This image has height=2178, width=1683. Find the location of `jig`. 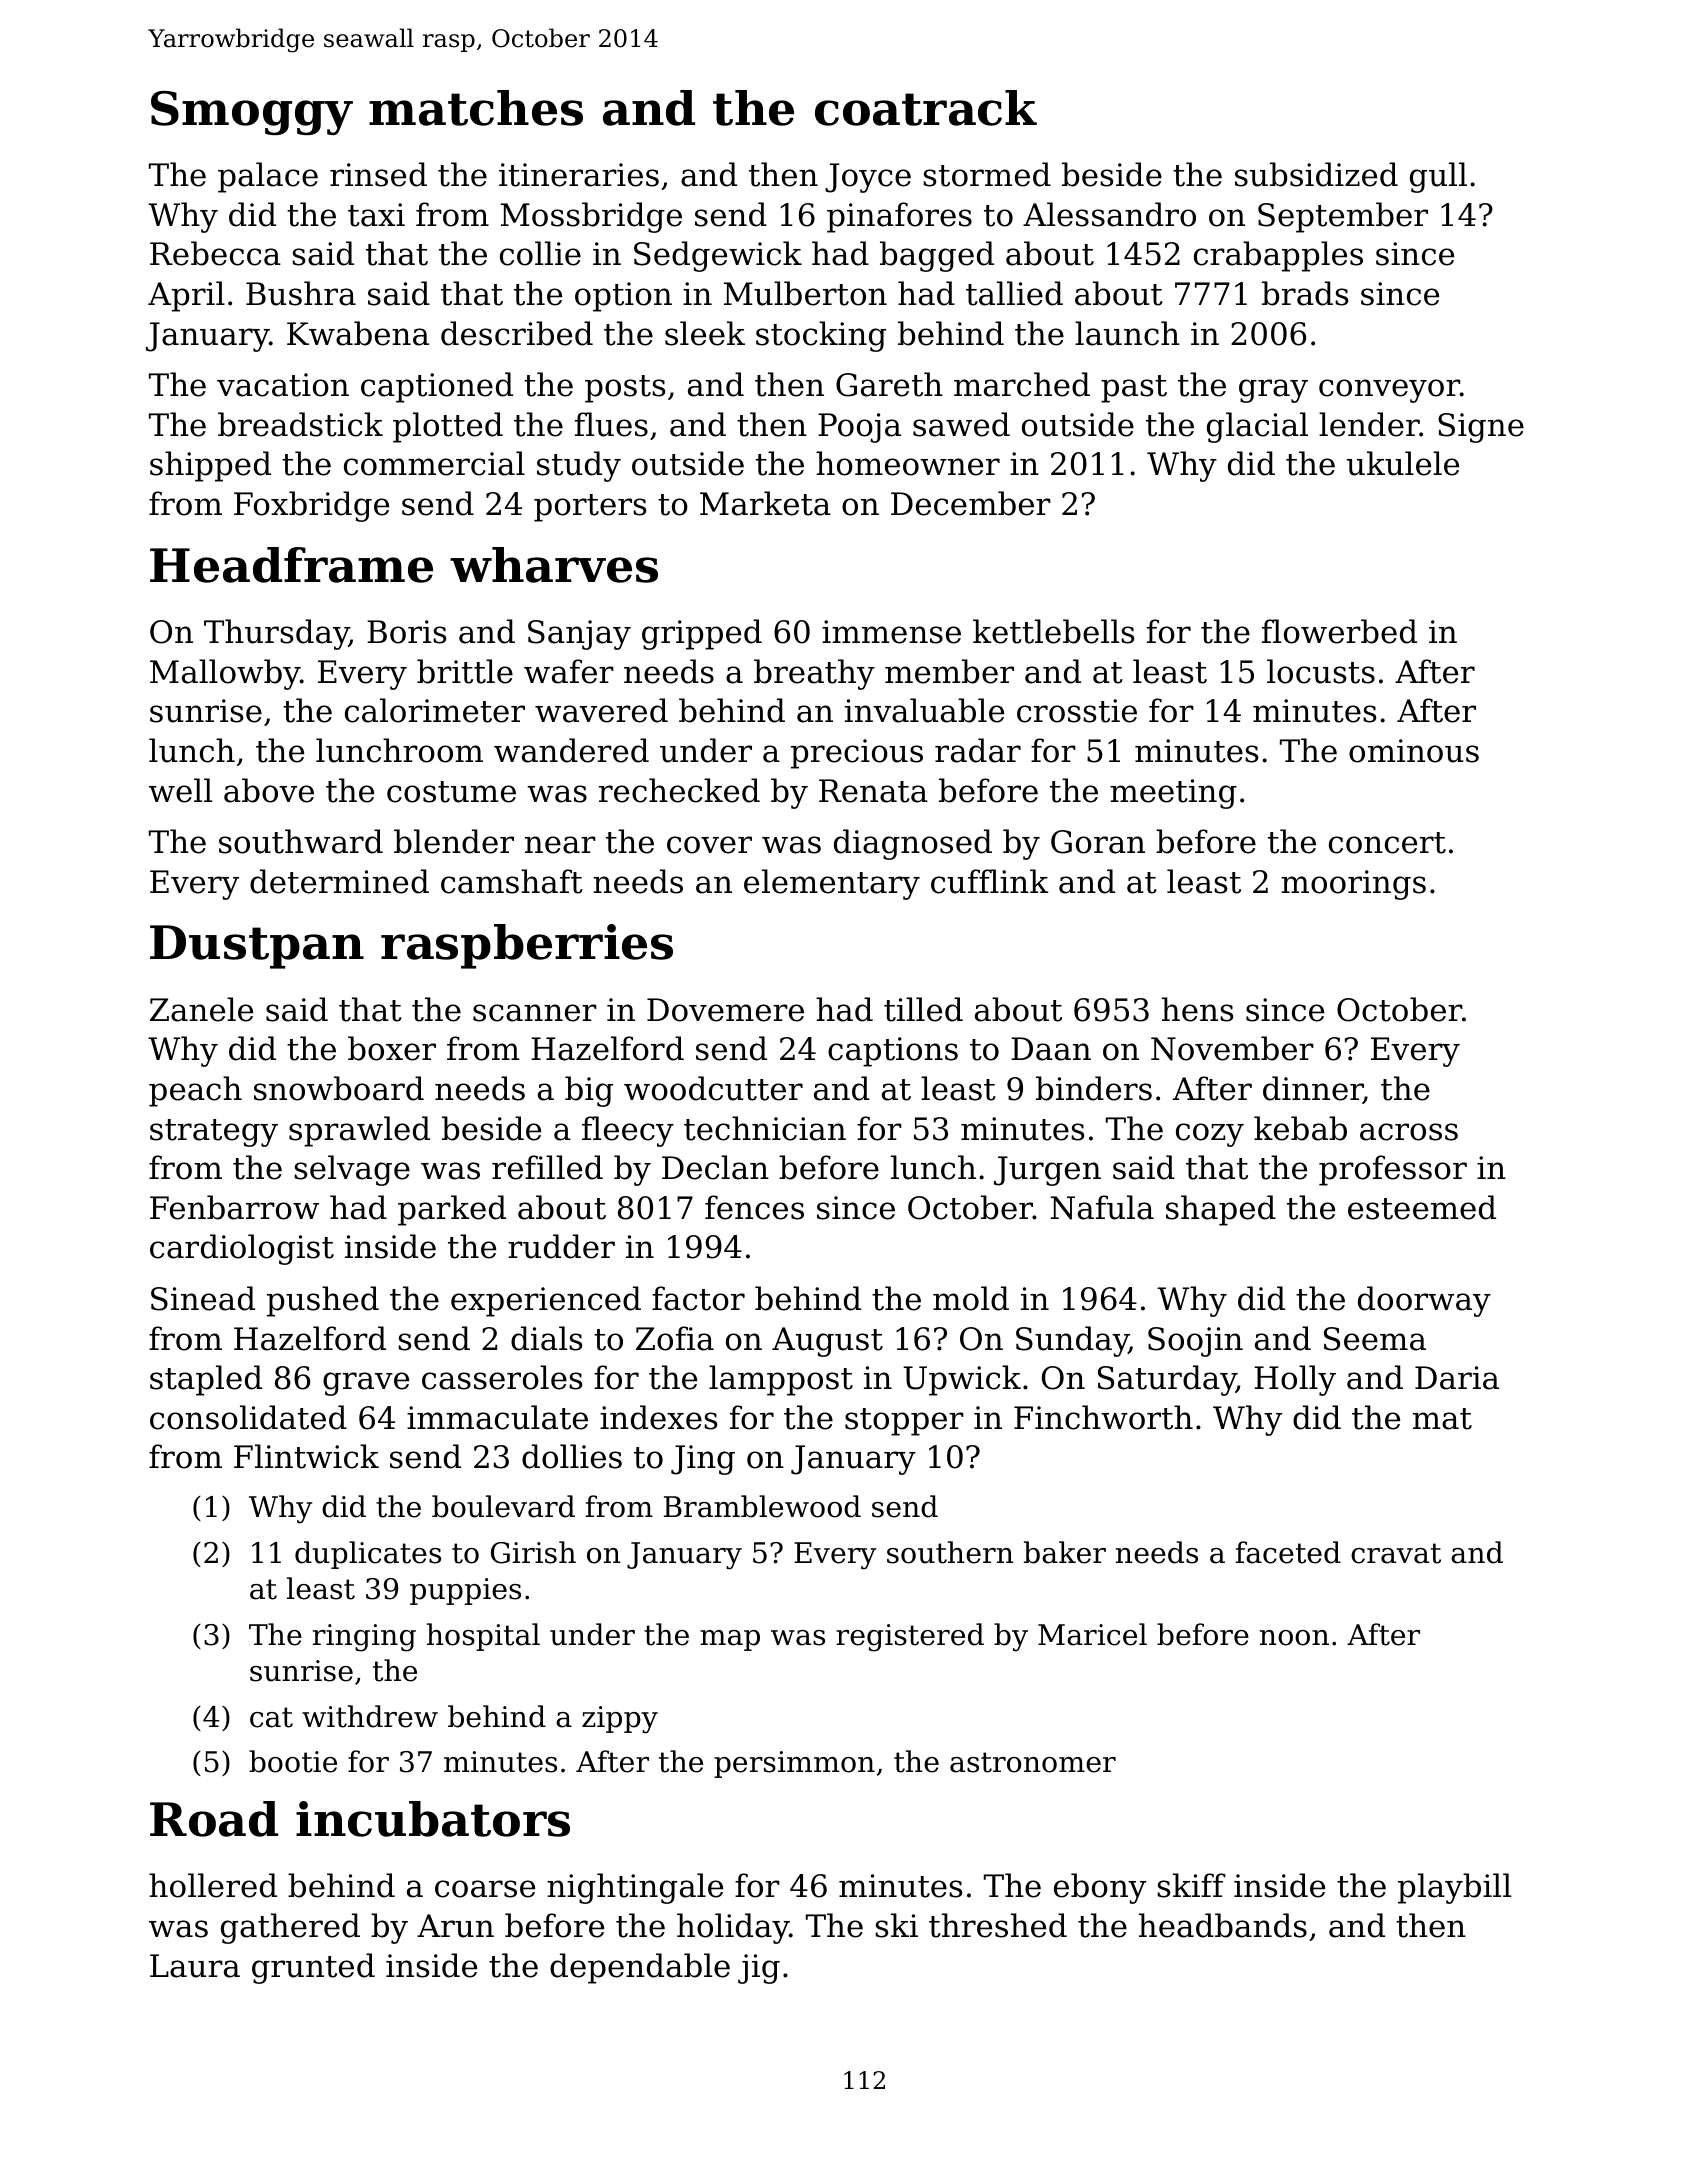

jig is located at coordinates (759, 1969).
